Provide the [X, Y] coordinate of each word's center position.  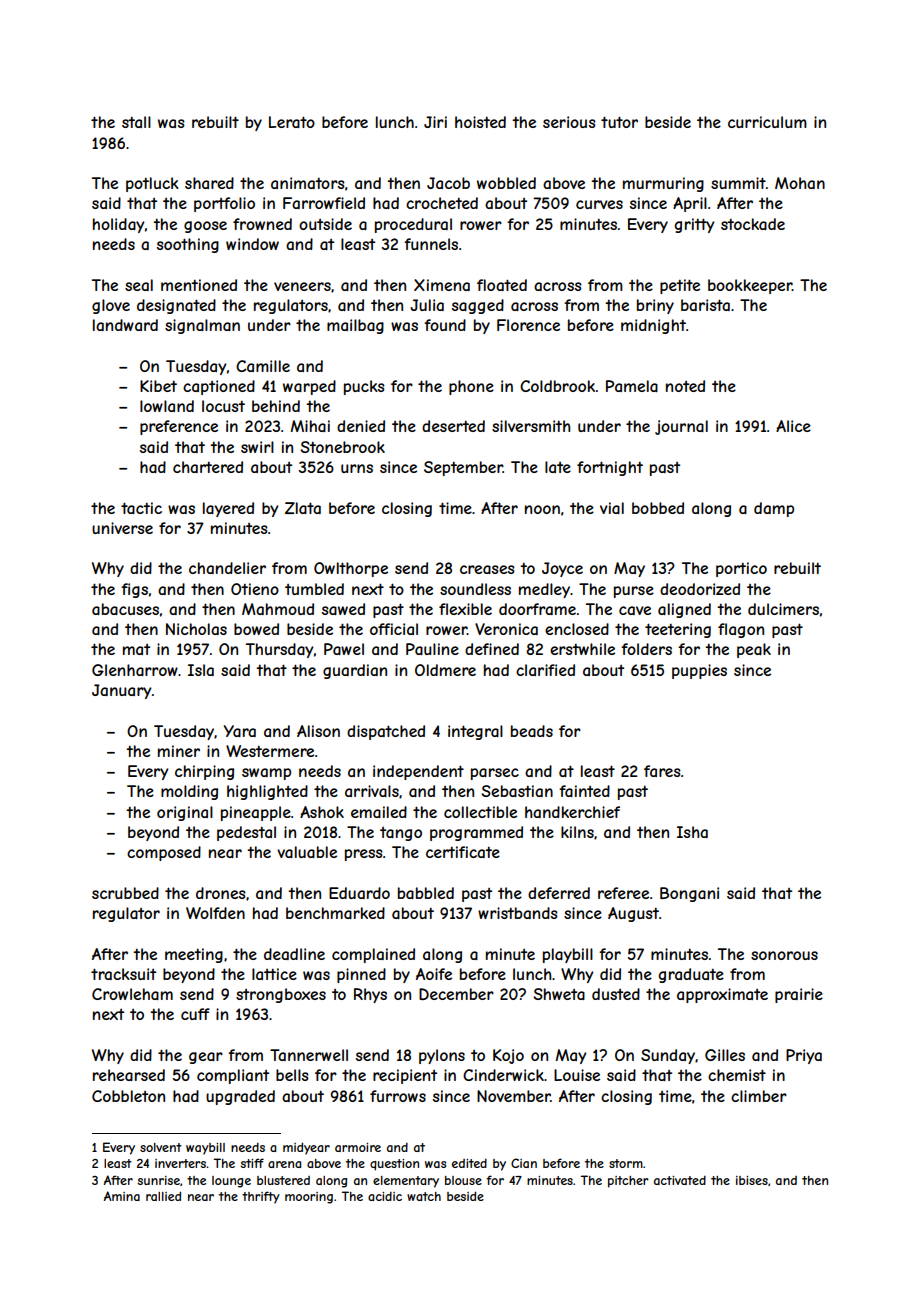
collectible [480, 812]
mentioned [199, 285]
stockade [753, 224]
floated [502, 285]
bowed [256, 629]
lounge [231, 1182]
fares [662, 771]
